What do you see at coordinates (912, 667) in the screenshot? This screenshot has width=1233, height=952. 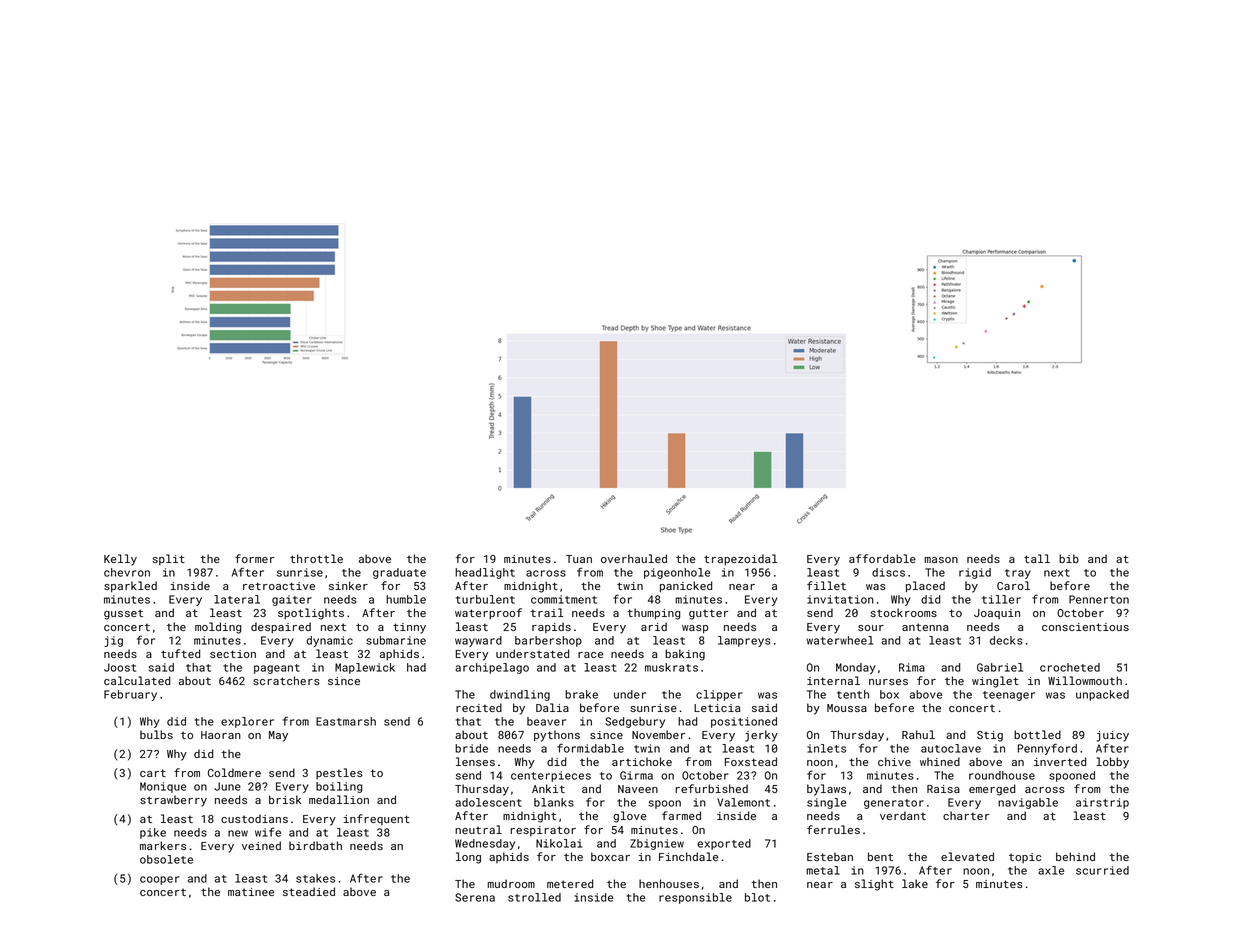 I see `Rima` at bounding box center [912, 667].
